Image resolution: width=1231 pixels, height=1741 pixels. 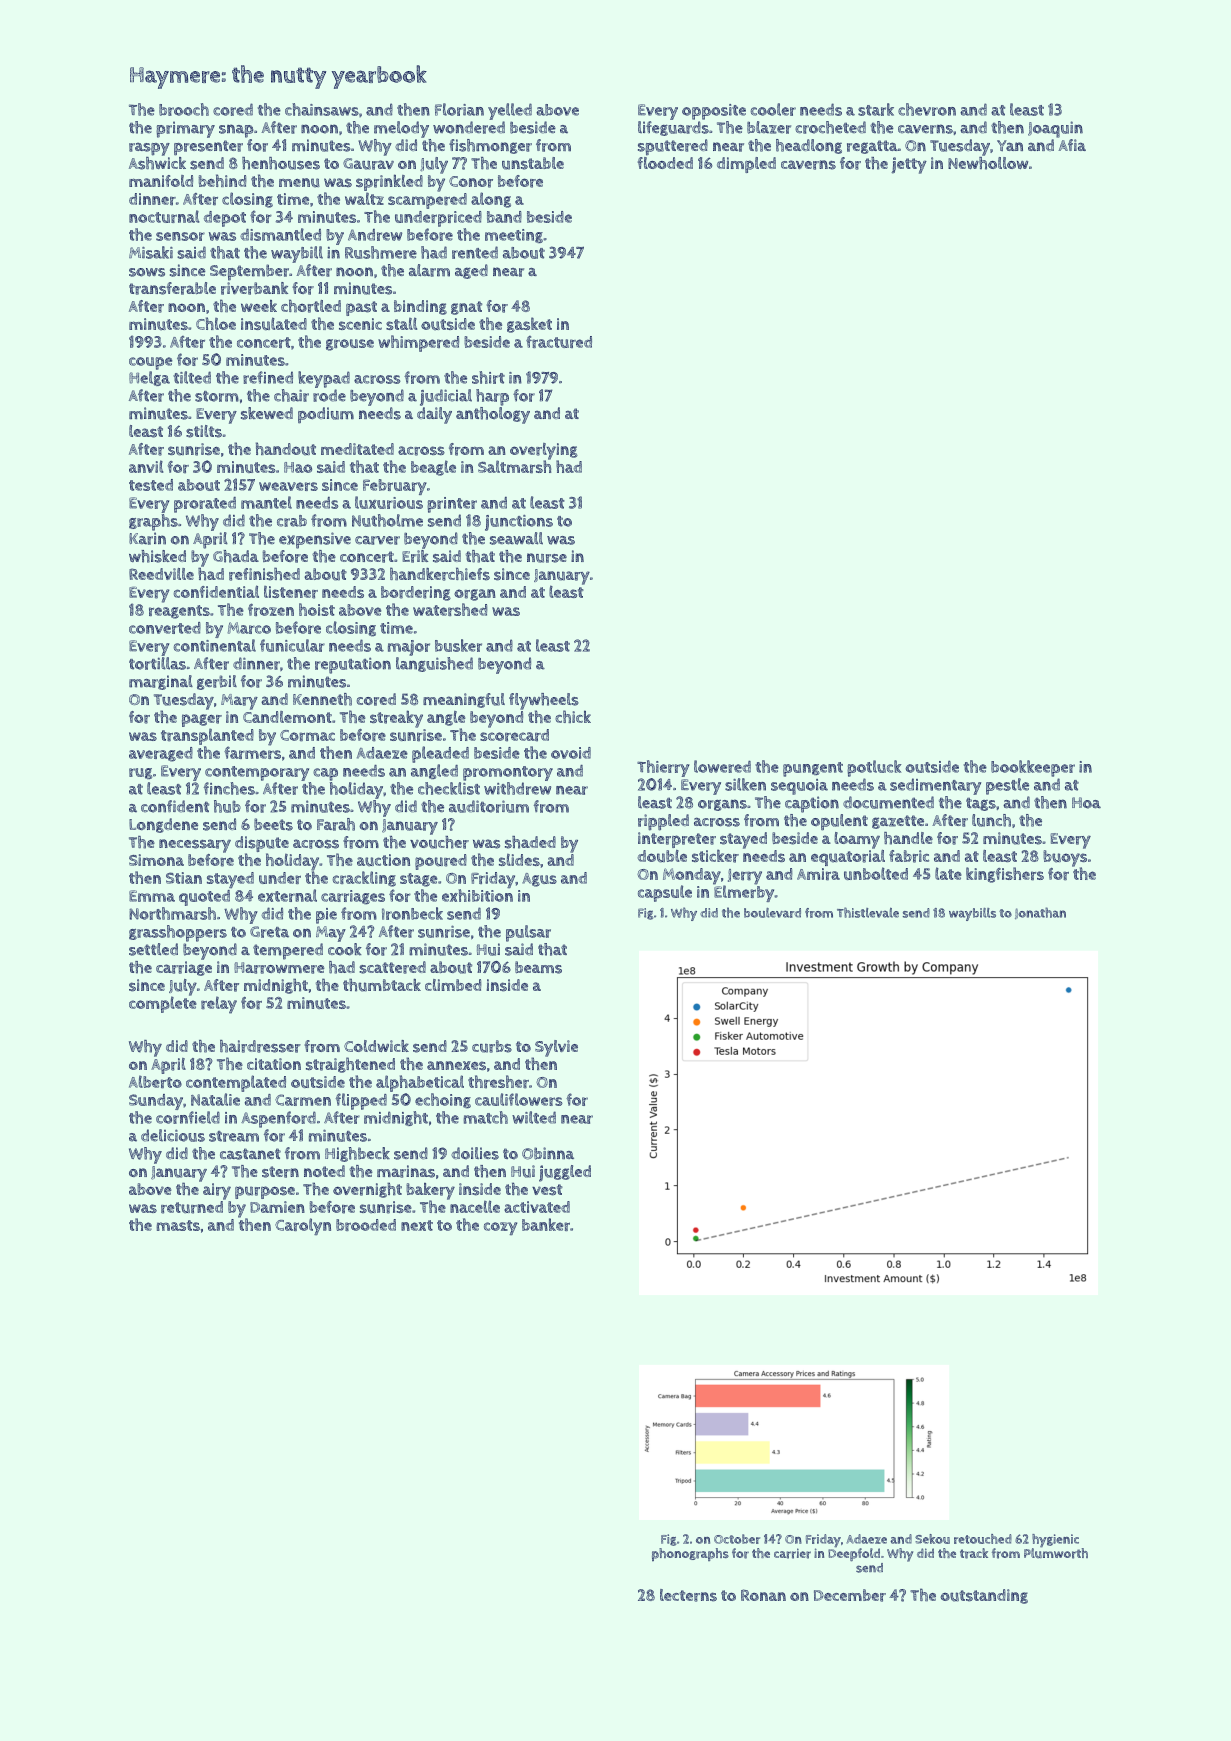 What do you see at coordinates (988, 163) in the page?
I see `Newhollow` at bounding box center [988, 163].
